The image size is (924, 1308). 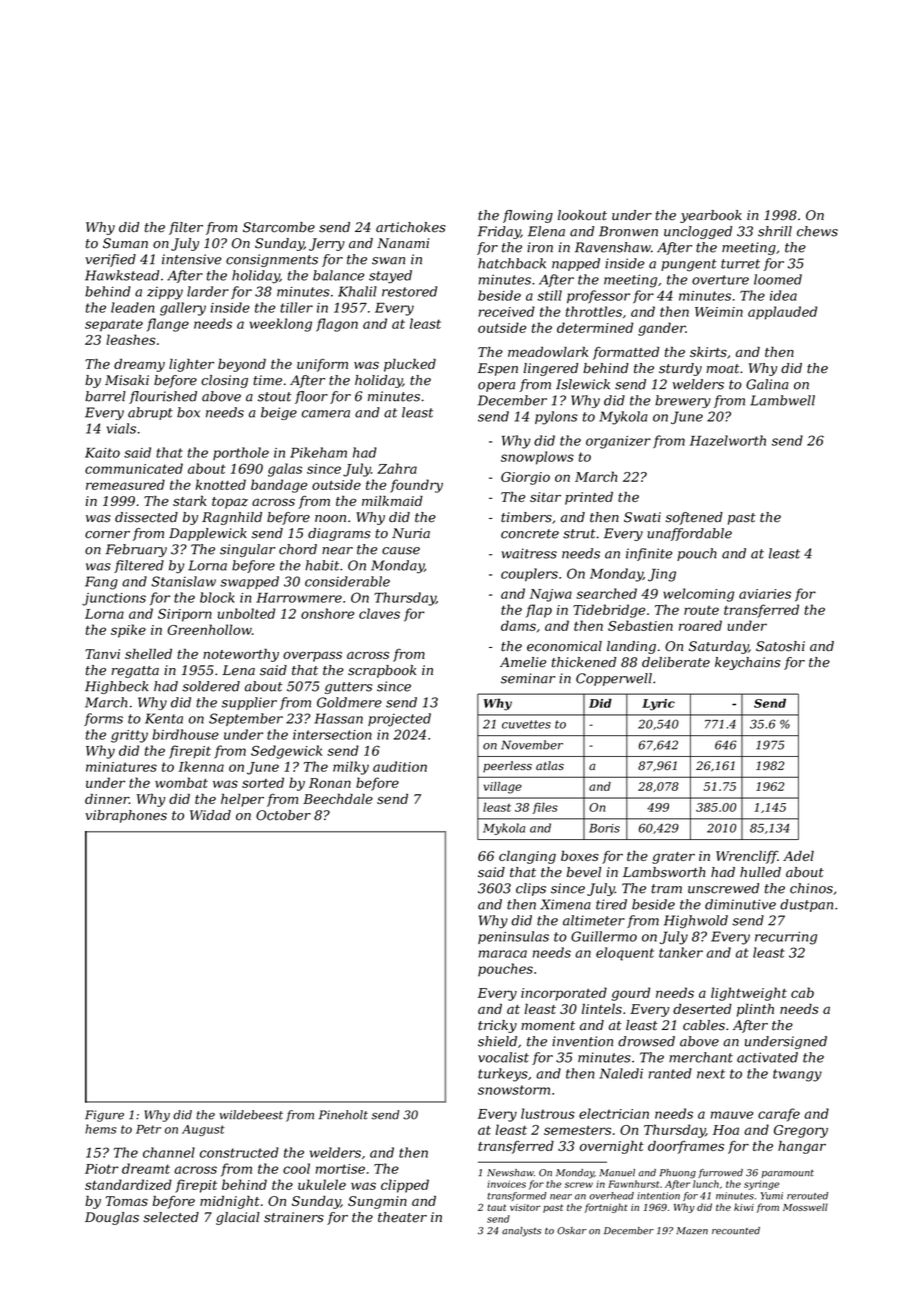 I want to click on incorporated, so click(x=564, y=994).
